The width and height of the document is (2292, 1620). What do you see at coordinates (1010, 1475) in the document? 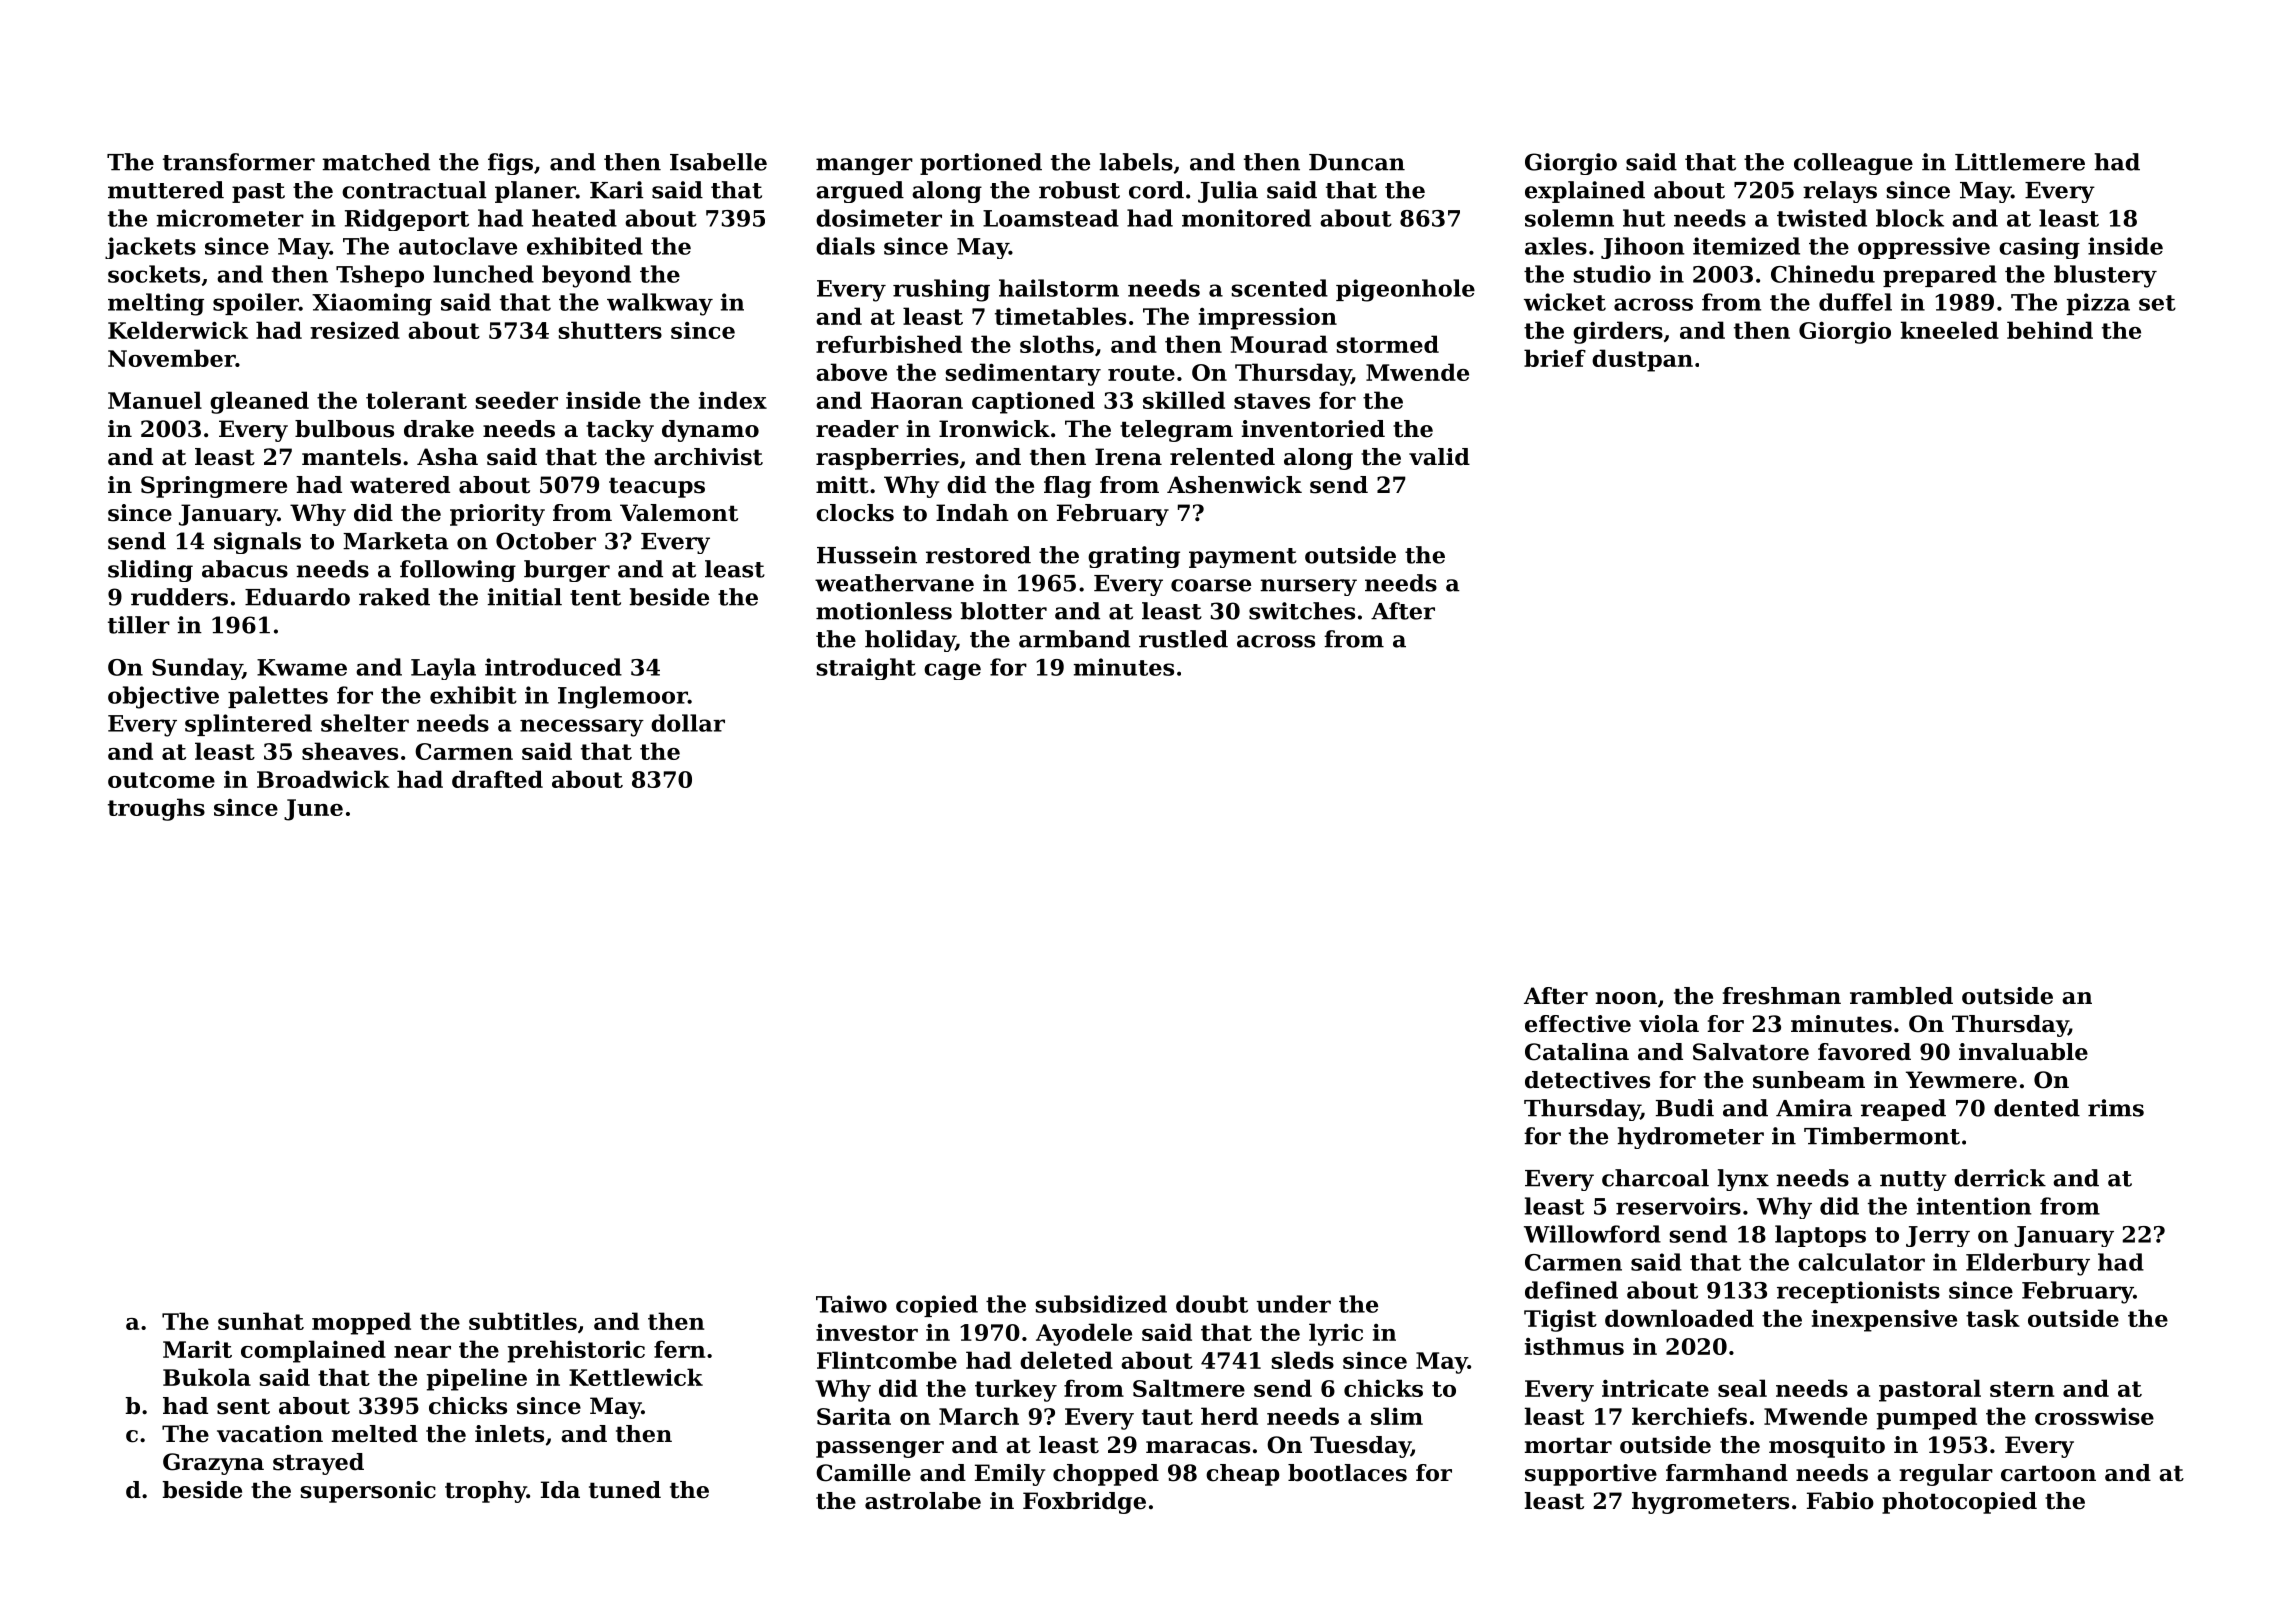
I see `Emily` at bounding box center [1010, 1475].
